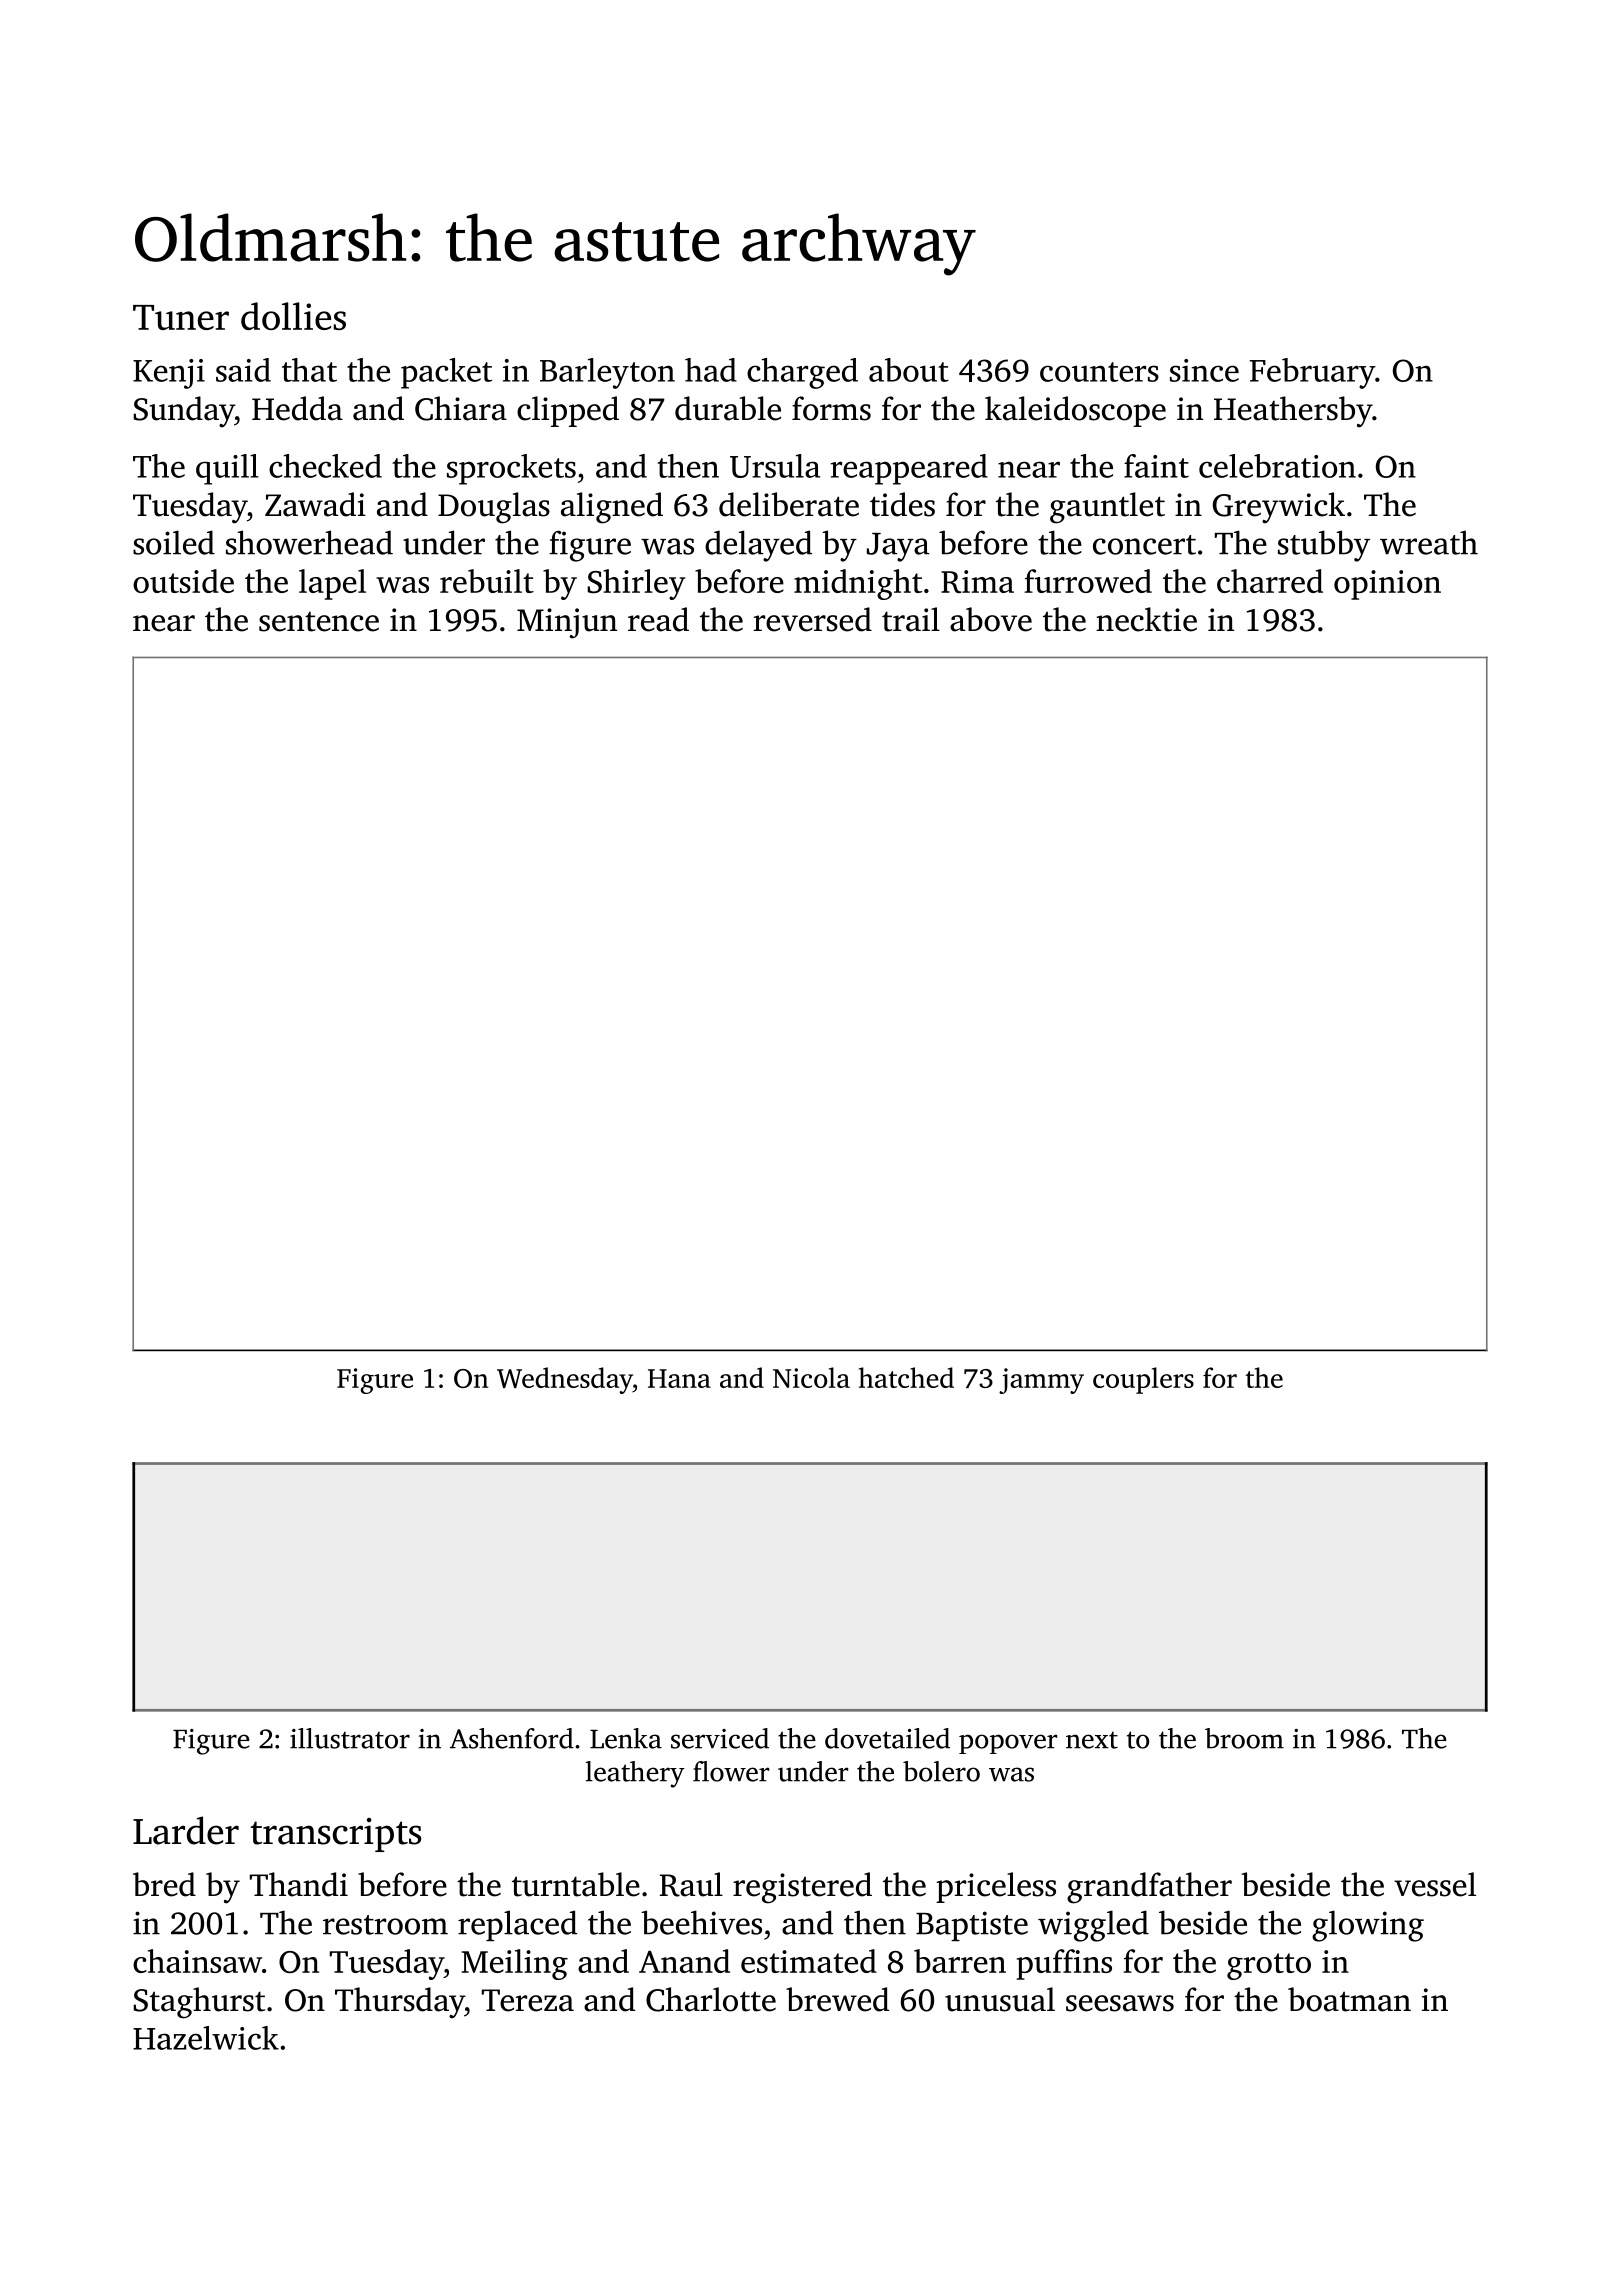 Image resolution: width=1620 pixels, height=2292 pixels. I want to click on couplers, so click(1143, 1380).
